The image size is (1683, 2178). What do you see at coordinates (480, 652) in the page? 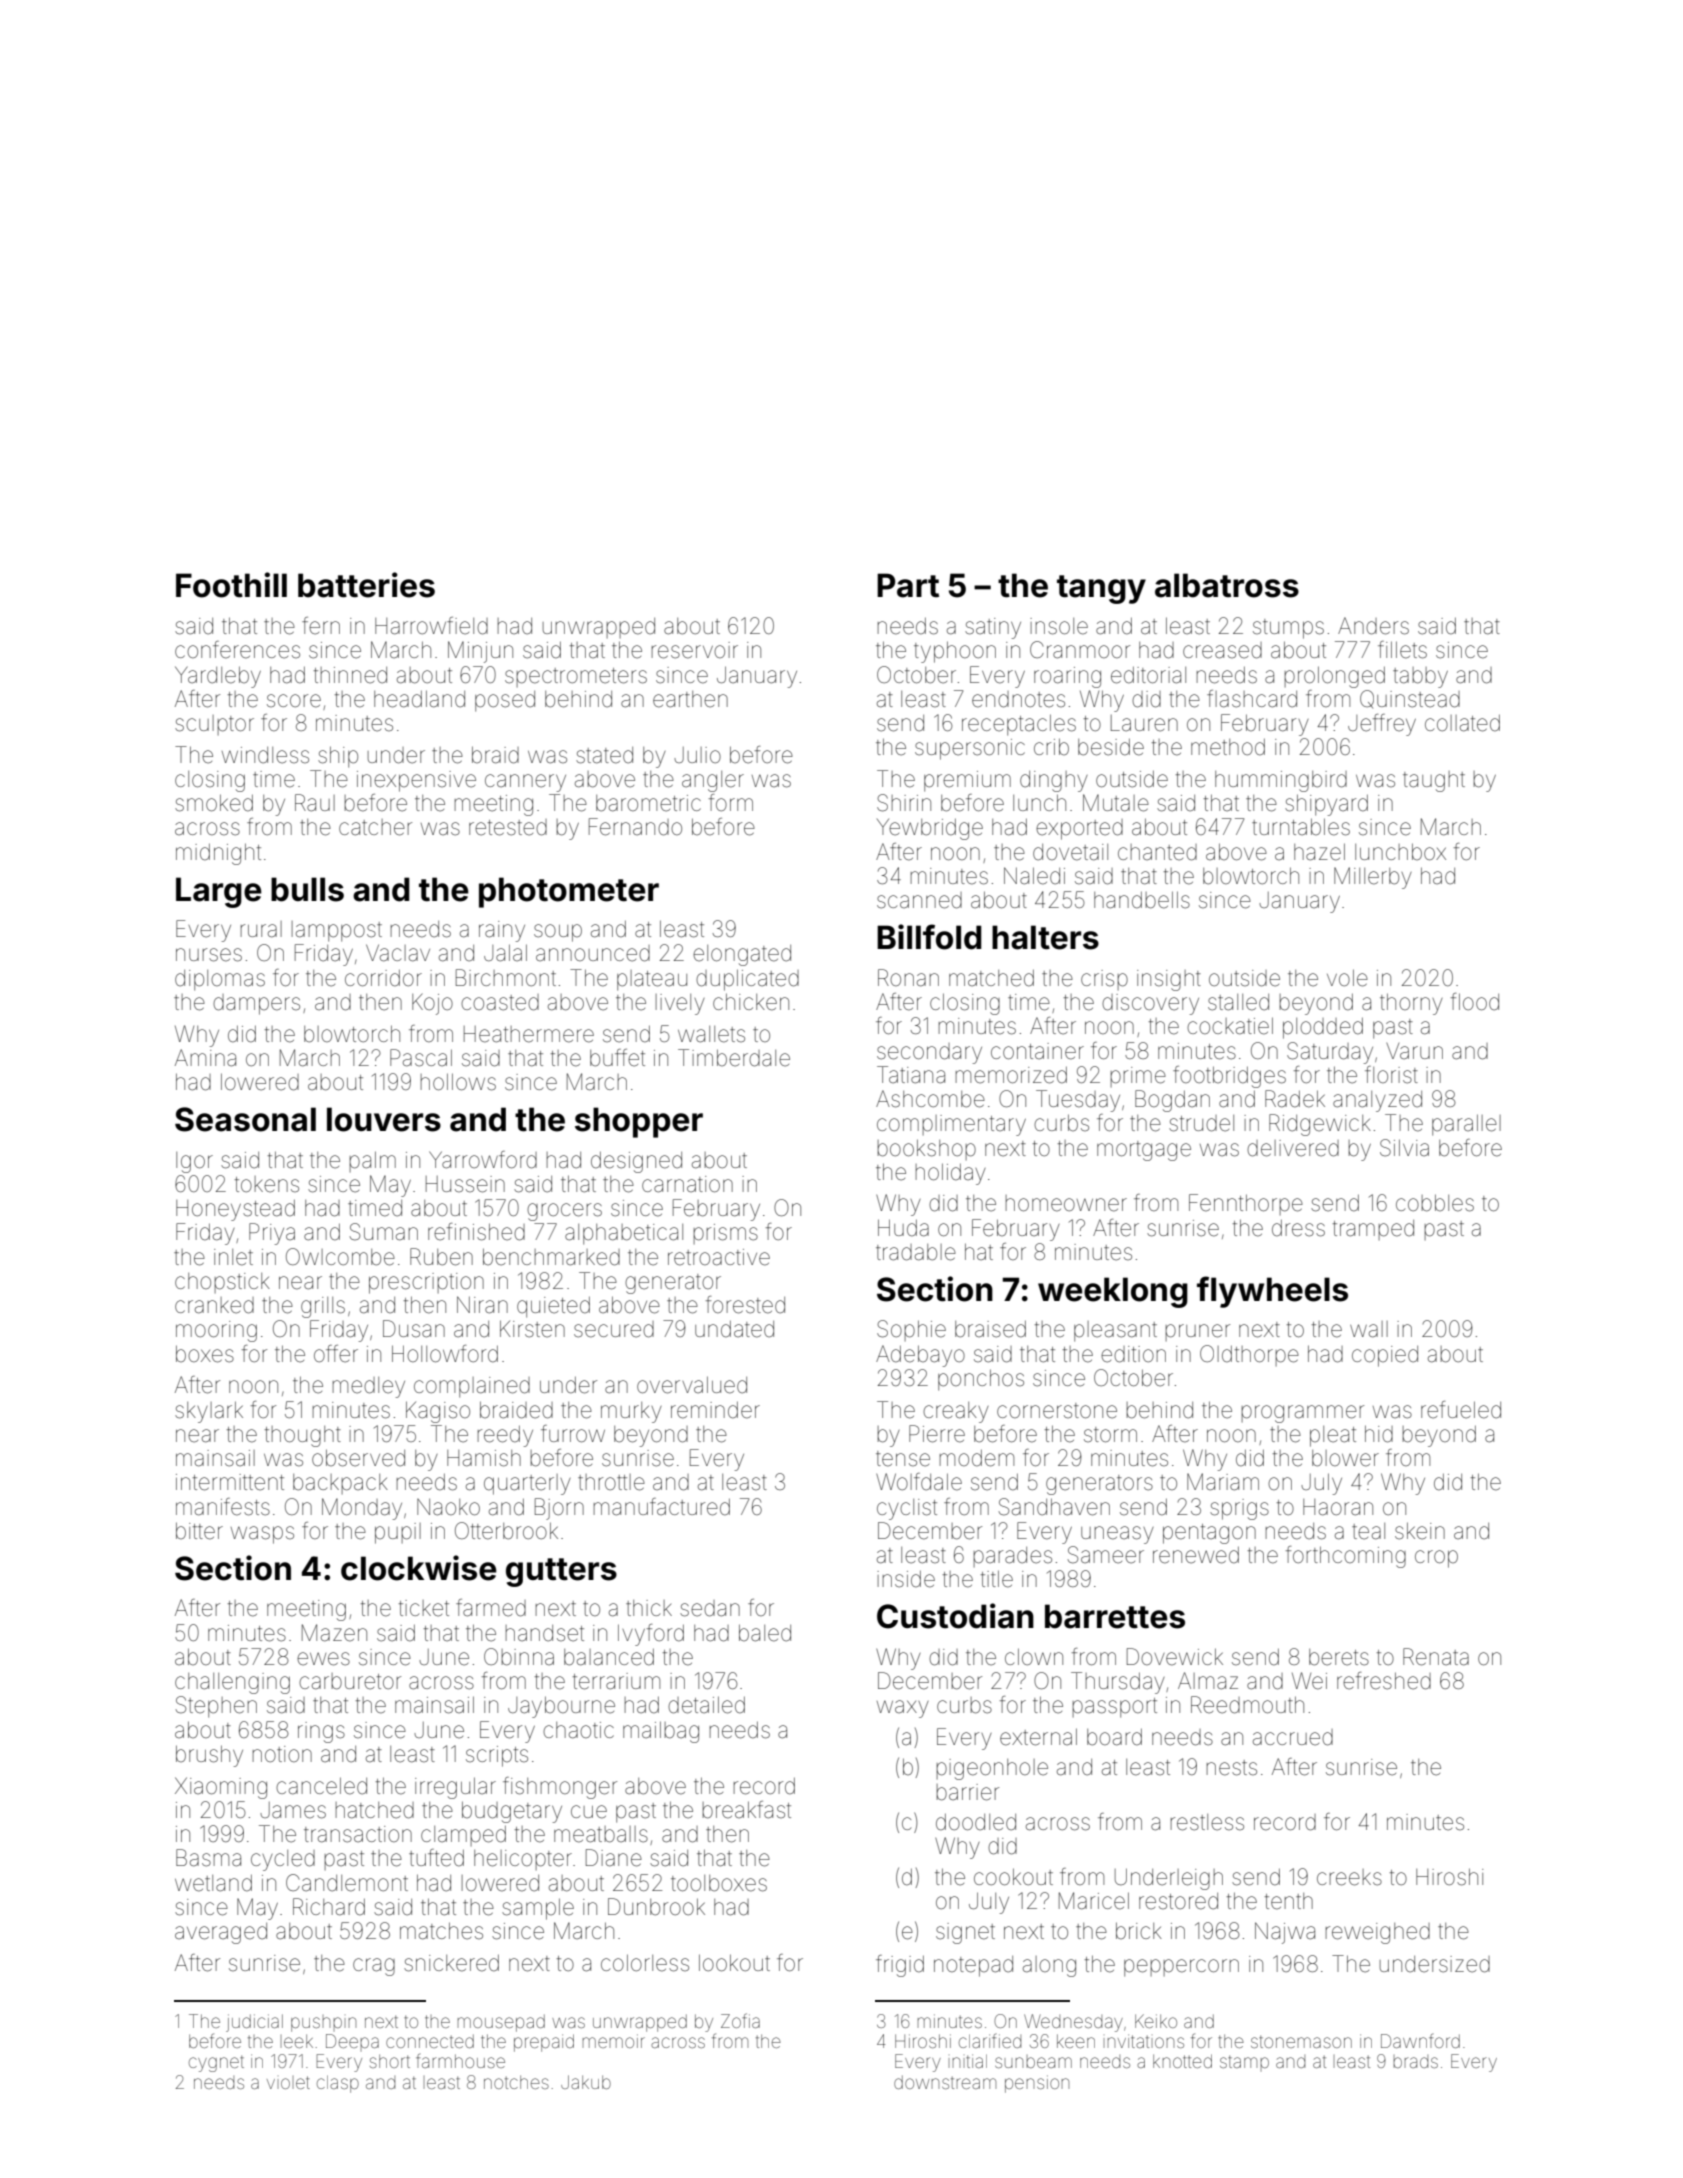
I see `Minjun` at bounding box center [480, 652].
